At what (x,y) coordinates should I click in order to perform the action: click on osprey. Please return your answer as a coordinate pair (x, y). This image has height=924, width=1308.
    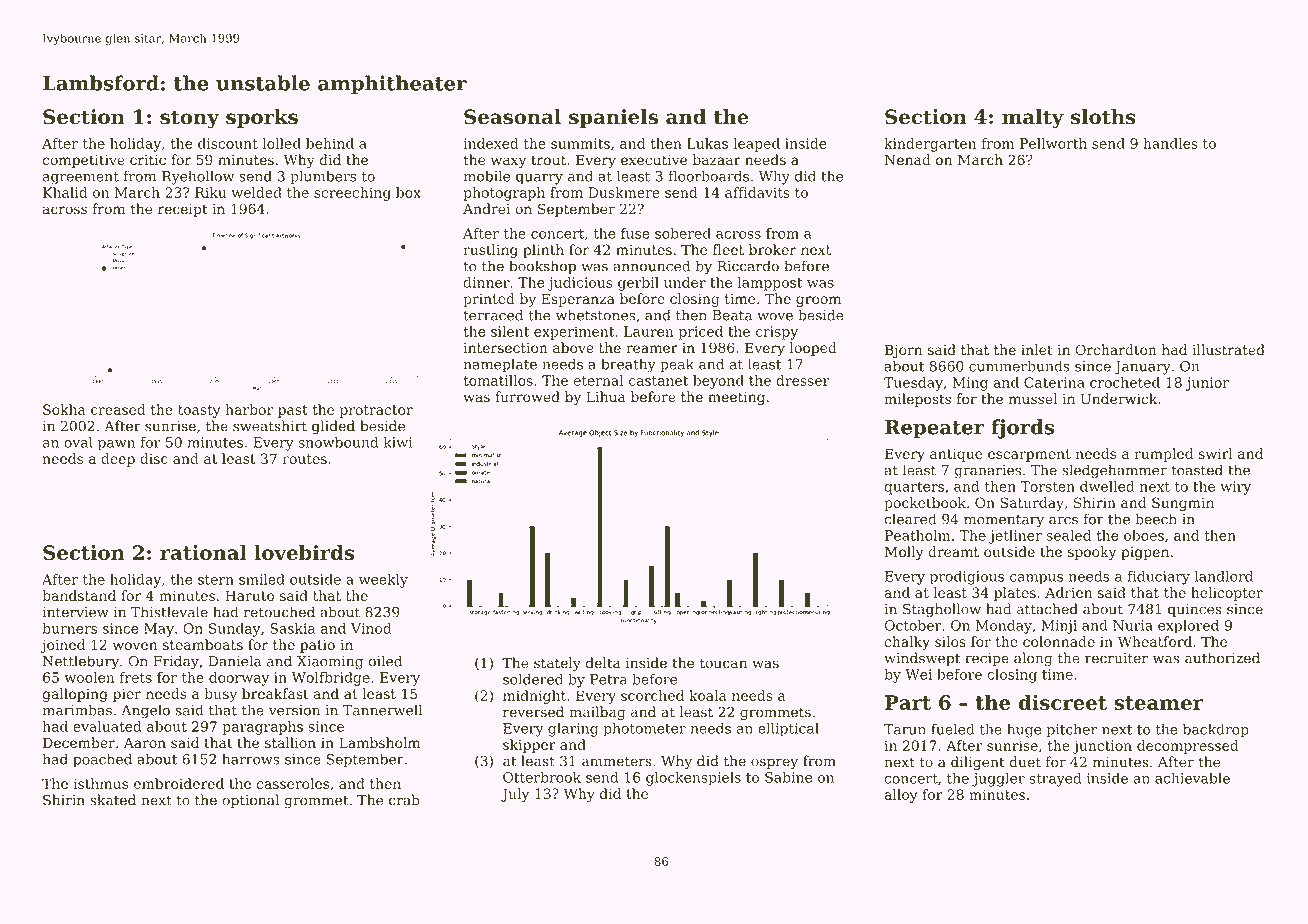
    Looking at the image, I should click on (774, 764).
